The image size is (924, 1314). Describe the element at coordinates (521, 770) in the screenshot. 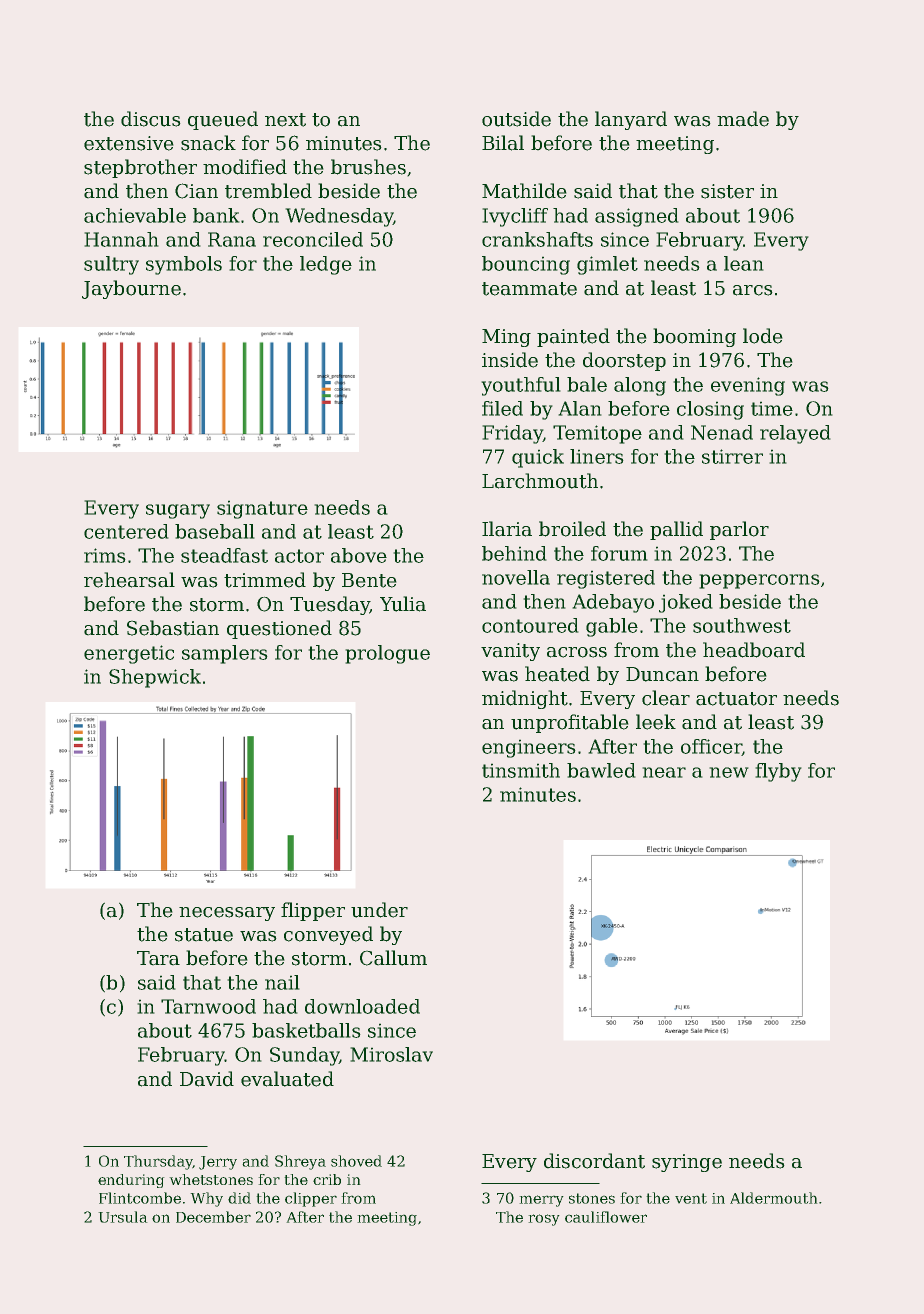

I see `tinsmith` at that location.
